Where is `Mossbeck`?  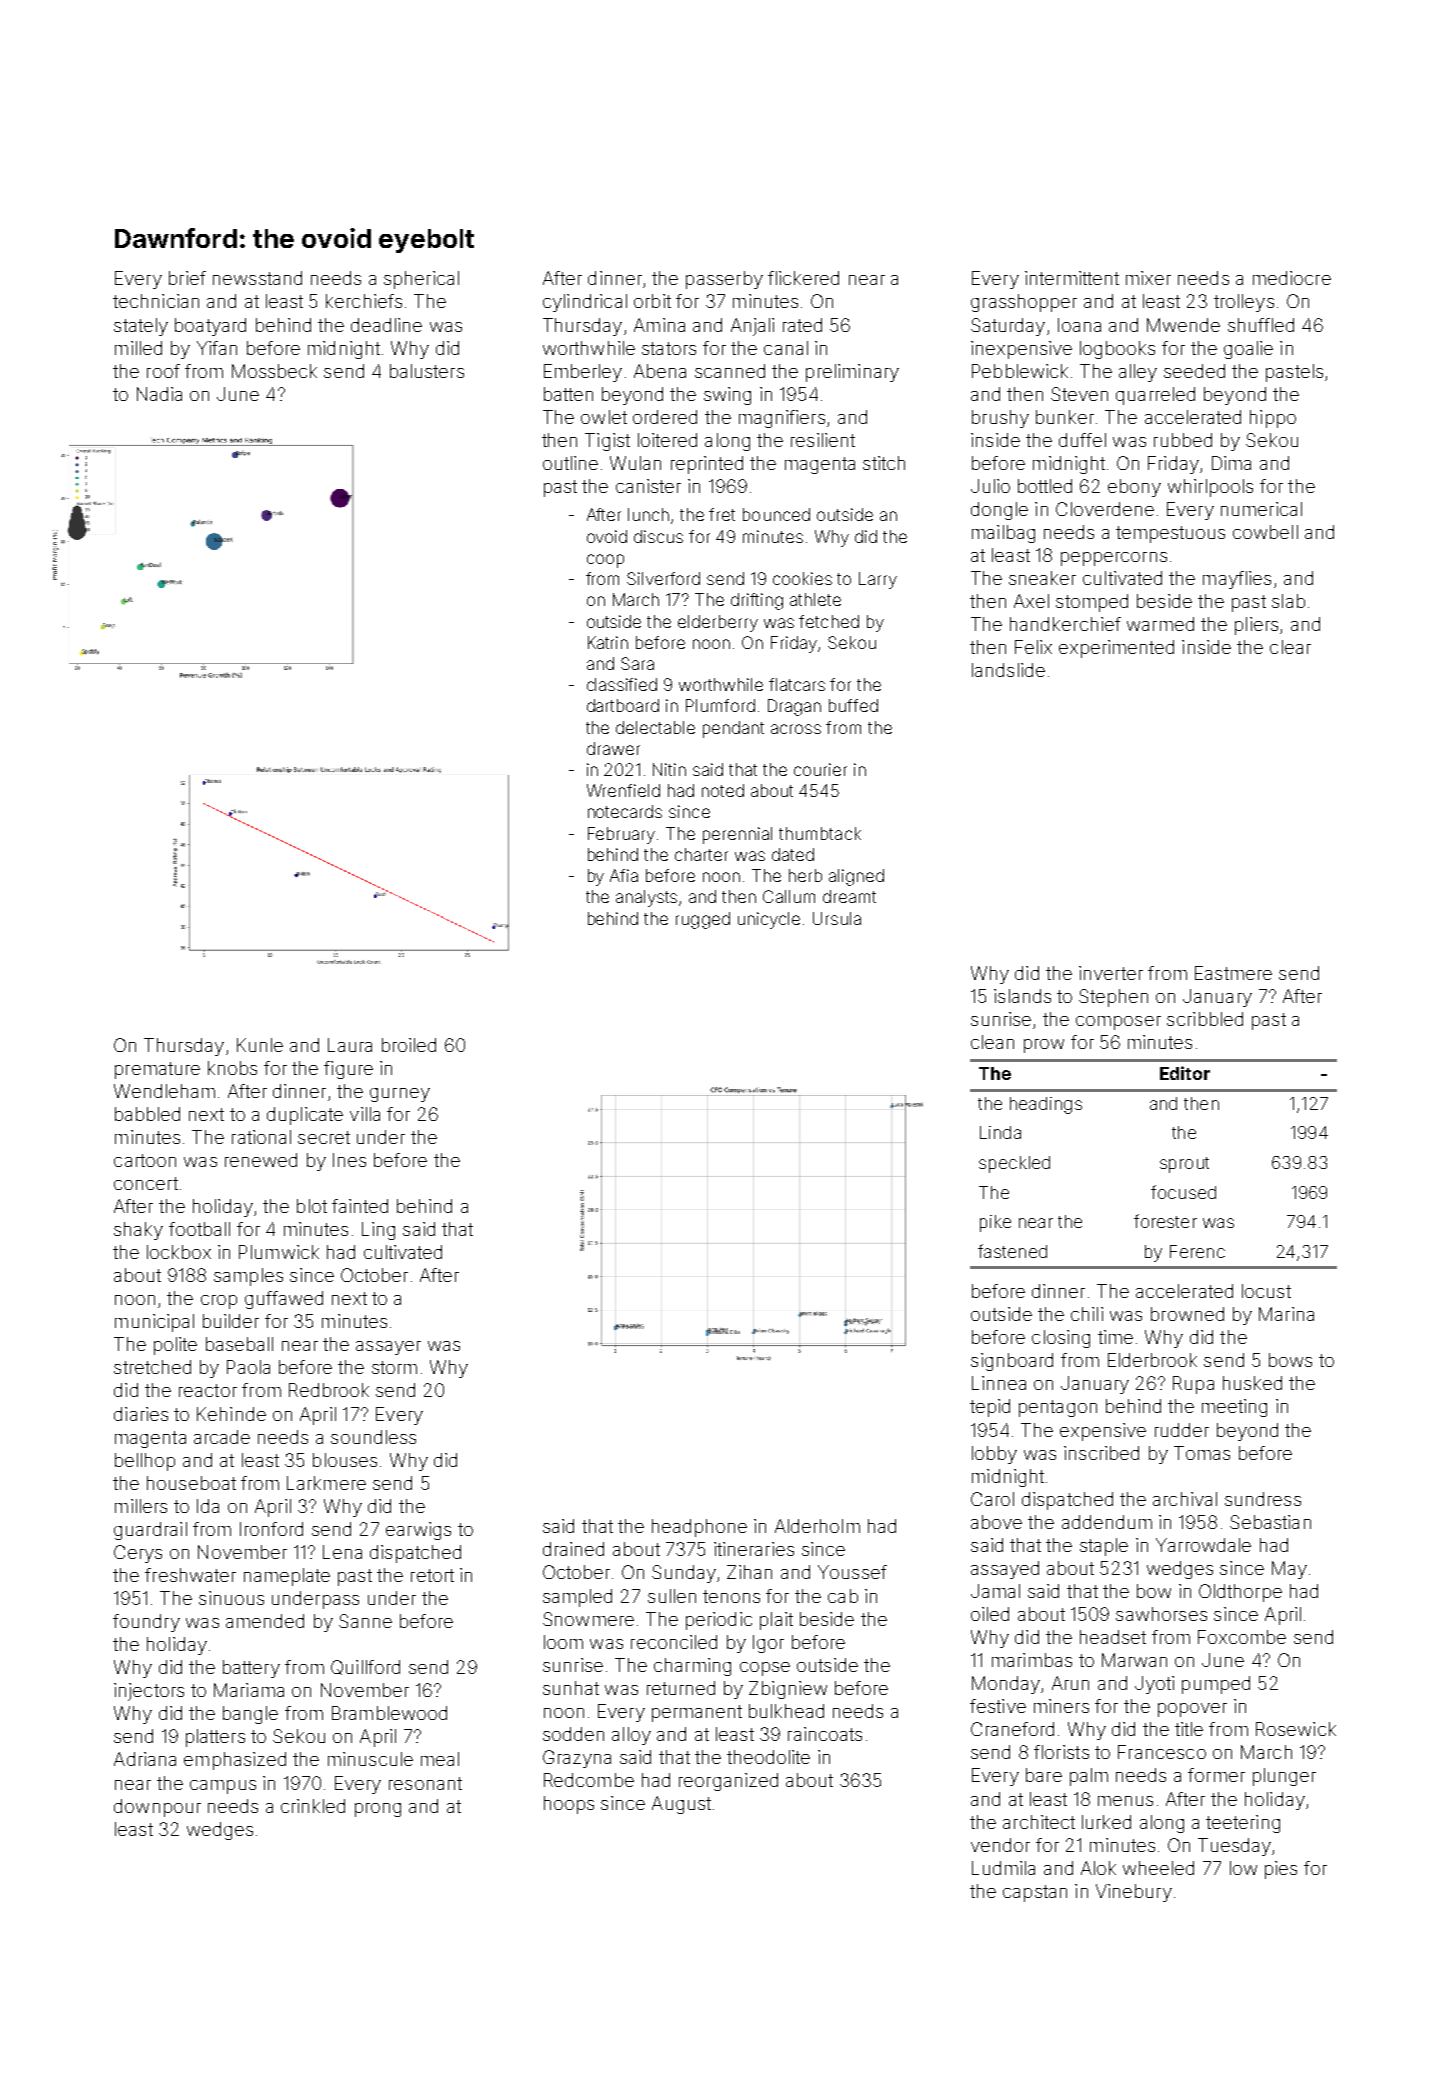 Mossbeck is located at coordinates (274, 371).
